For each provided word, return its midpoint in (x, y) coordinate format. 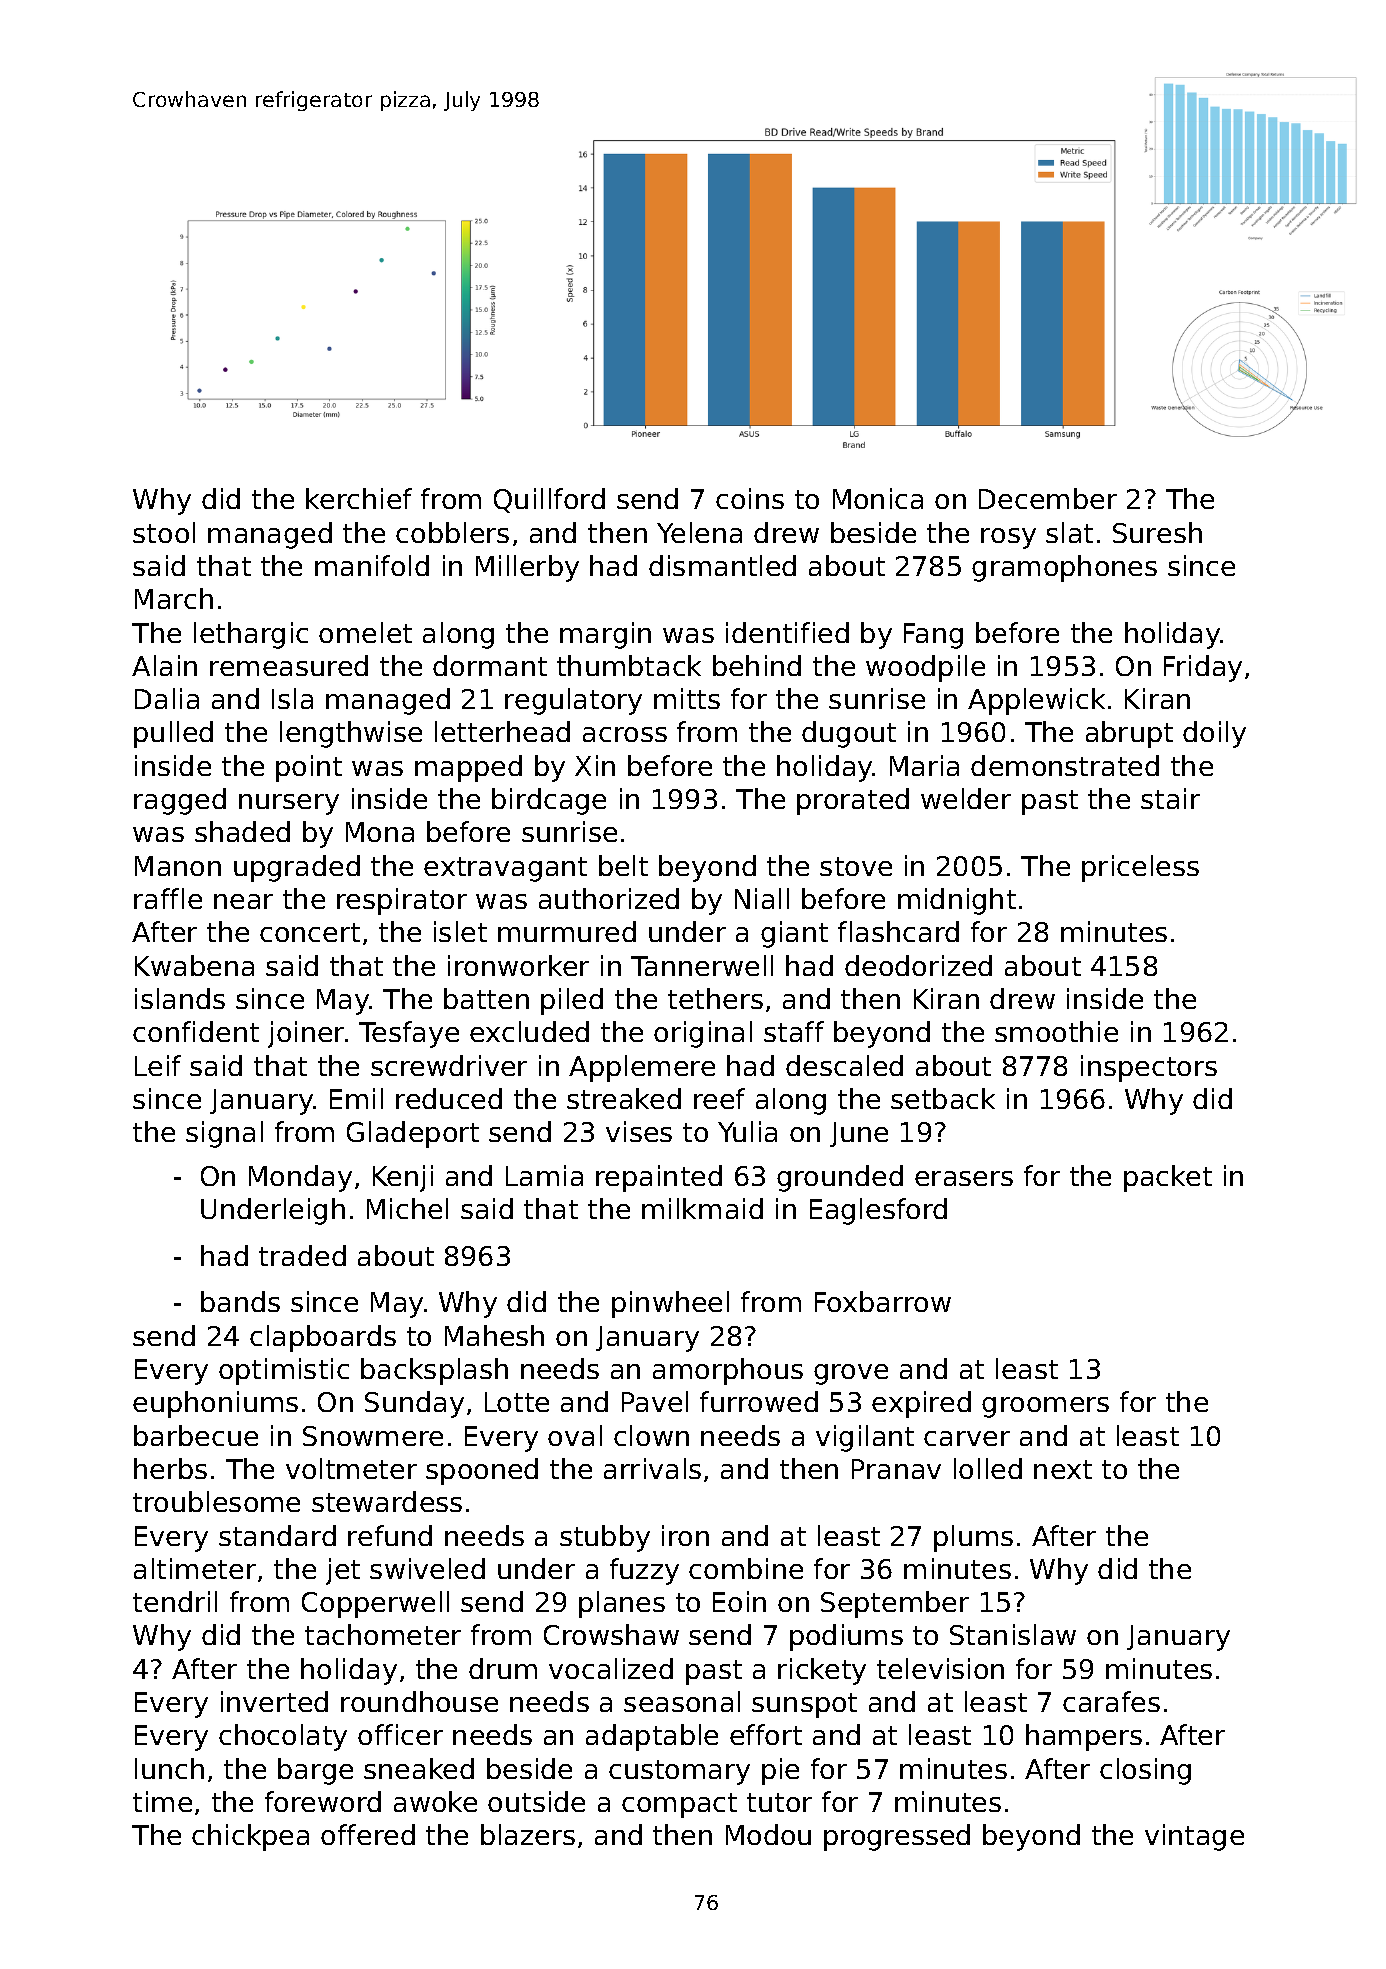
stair (1170, 798)
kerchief (359, 498)
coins (750, 498)
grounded (840, 1178)
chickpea (250, 1837)
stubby (605, 1538)
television (940, 1668)
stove (856, 866)
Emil (356, 1098)
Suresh (1157, 532)
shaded (242, 831)
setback (943, 1098)
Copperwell (375, 1604)
